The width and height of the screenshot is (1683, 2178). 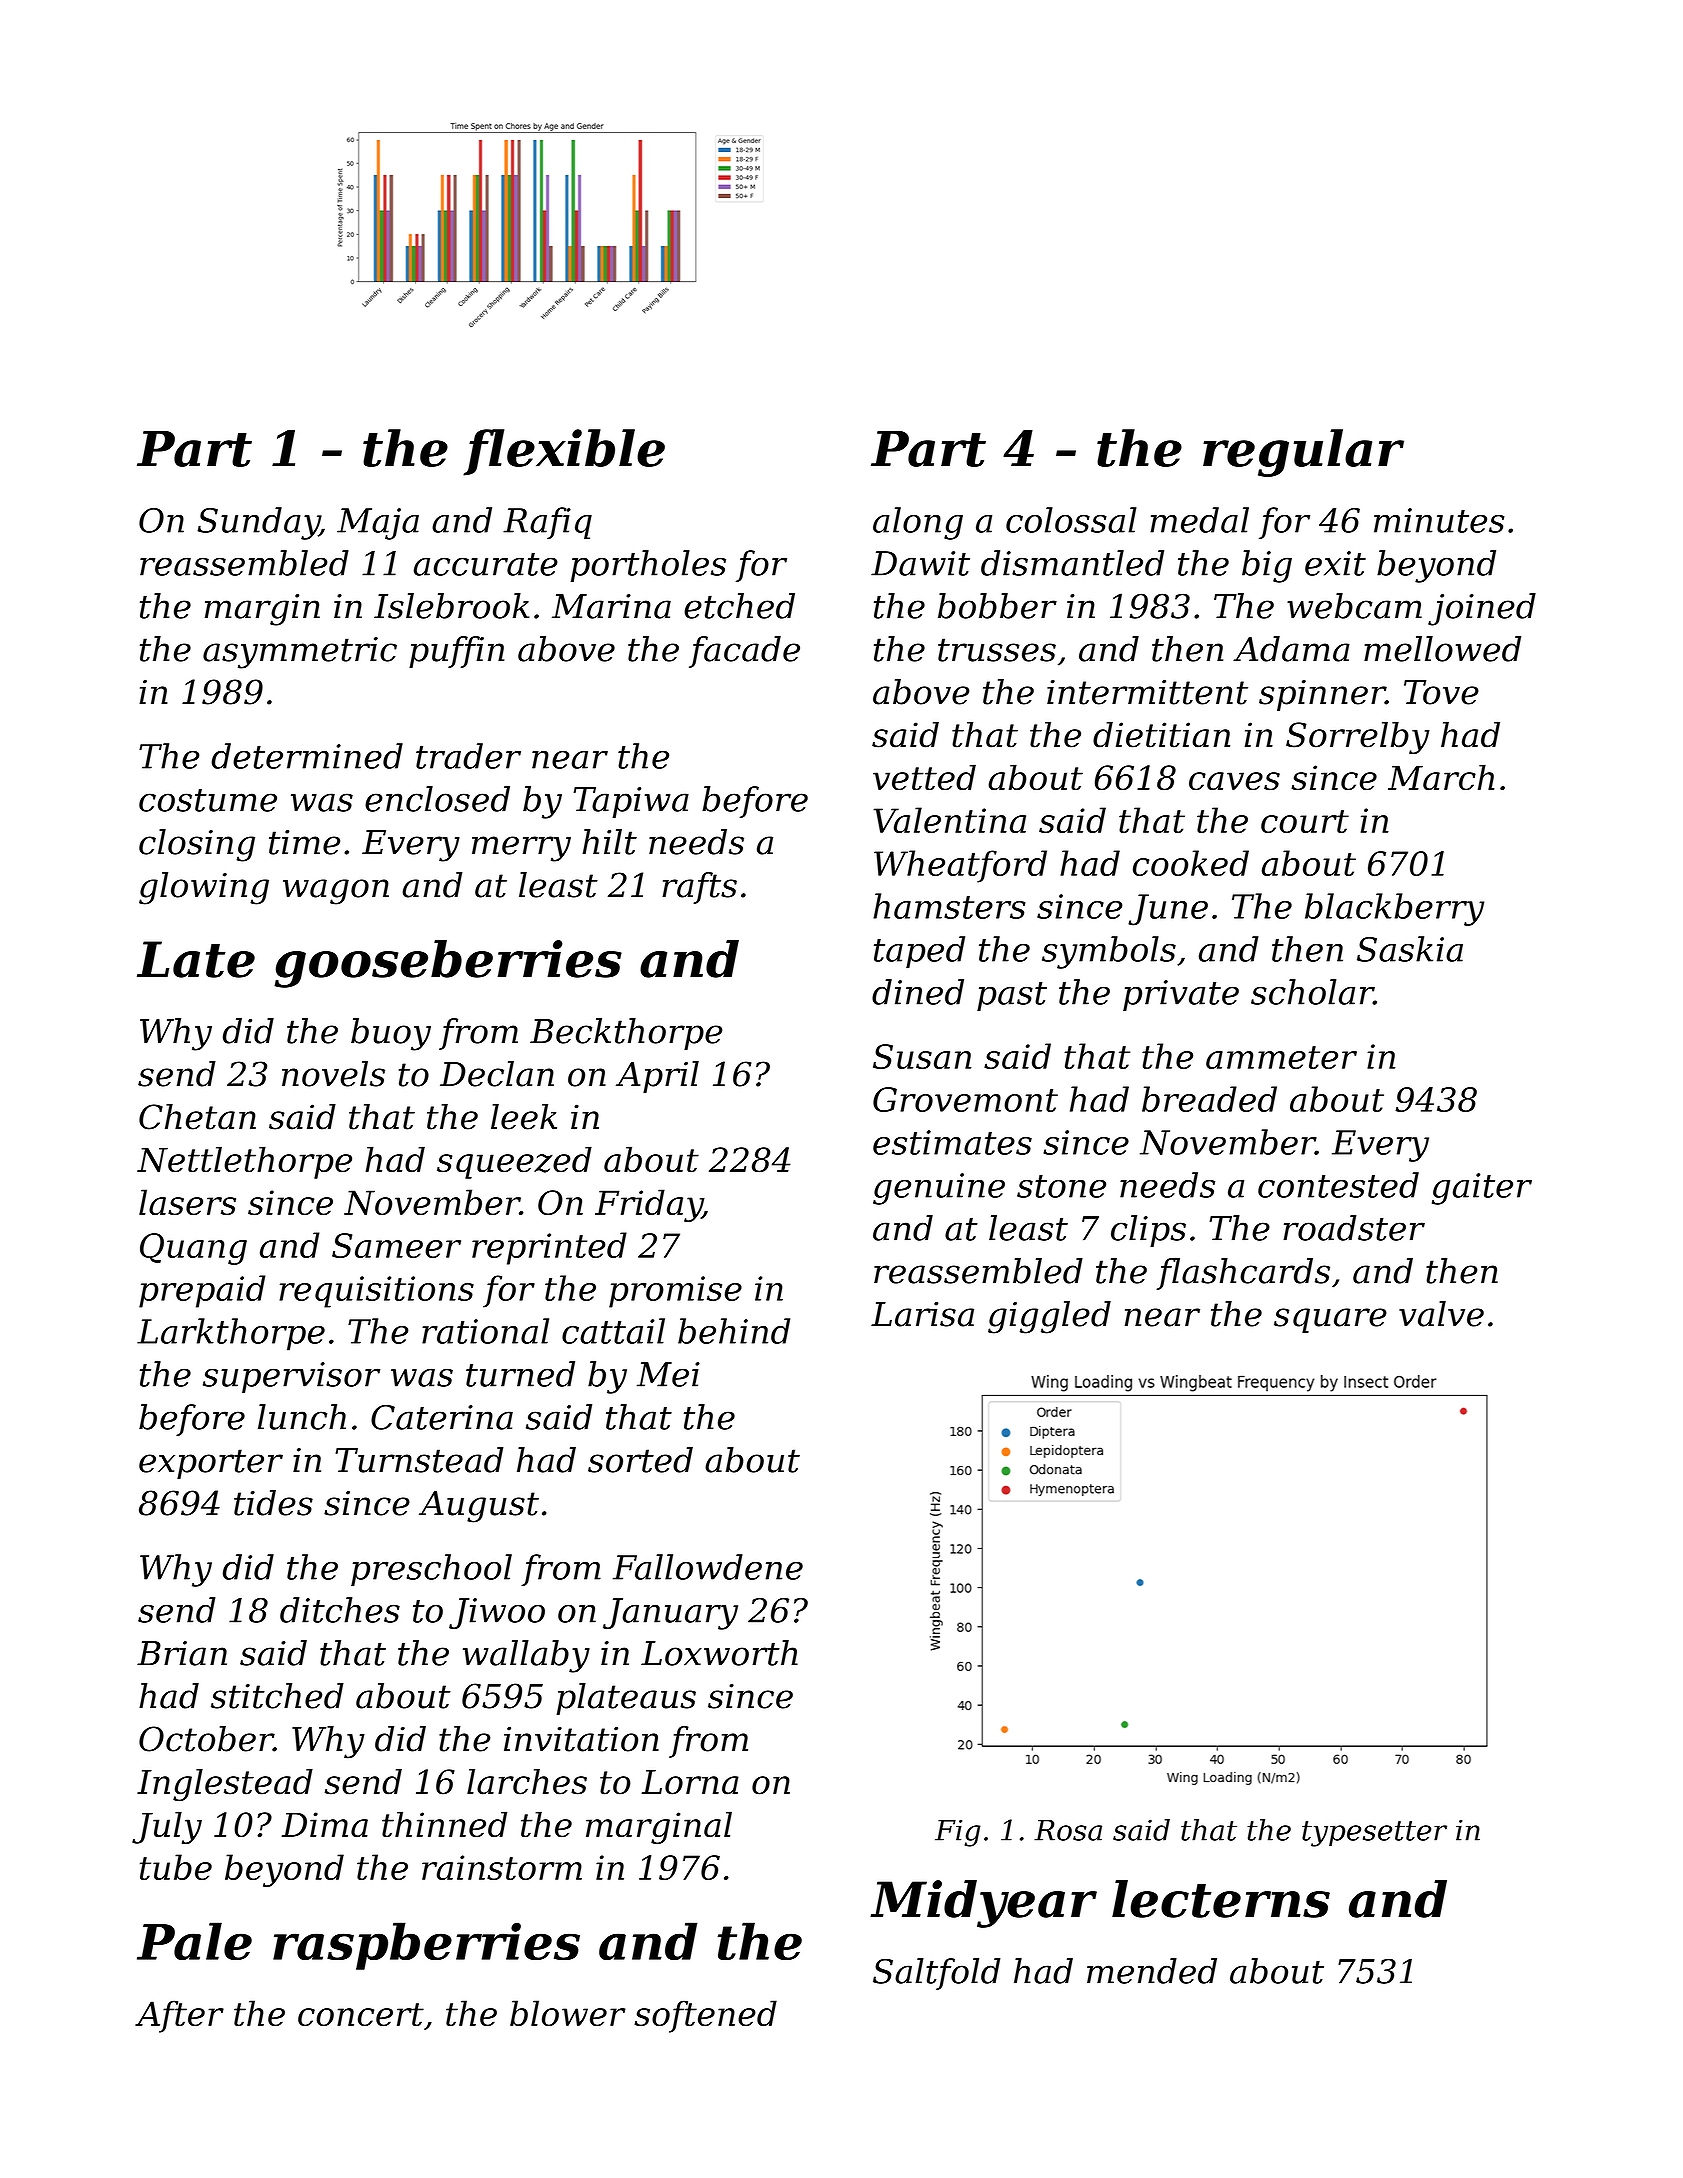 I want to click on Maja, so click(x=378, y=524).
